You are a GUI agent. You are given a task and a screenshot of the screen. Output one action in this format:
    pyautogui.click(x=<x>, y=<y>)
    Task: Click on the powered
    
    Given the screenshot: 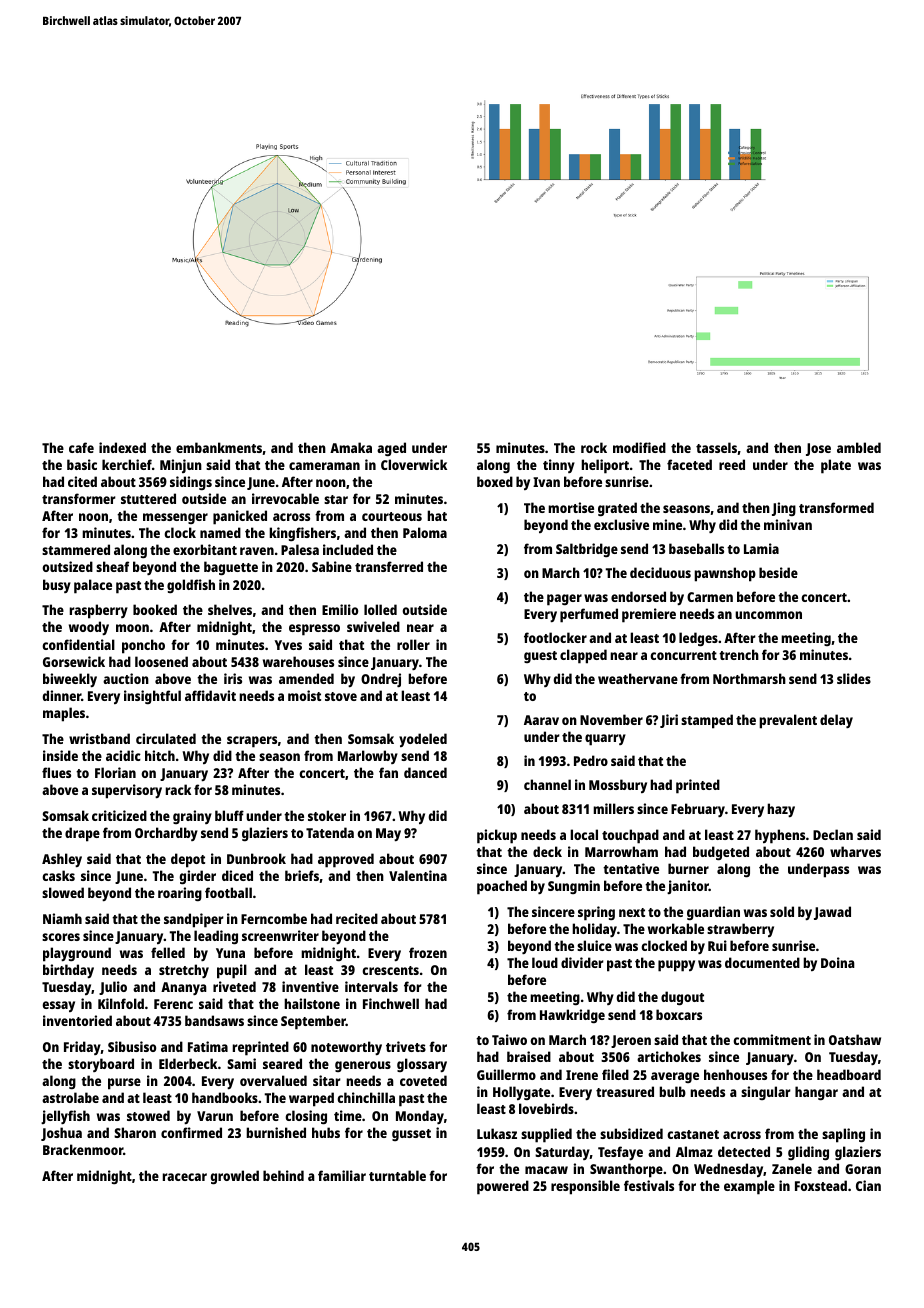 What is the action you would take?
    pyautogui.click(x=503, y=1187)
